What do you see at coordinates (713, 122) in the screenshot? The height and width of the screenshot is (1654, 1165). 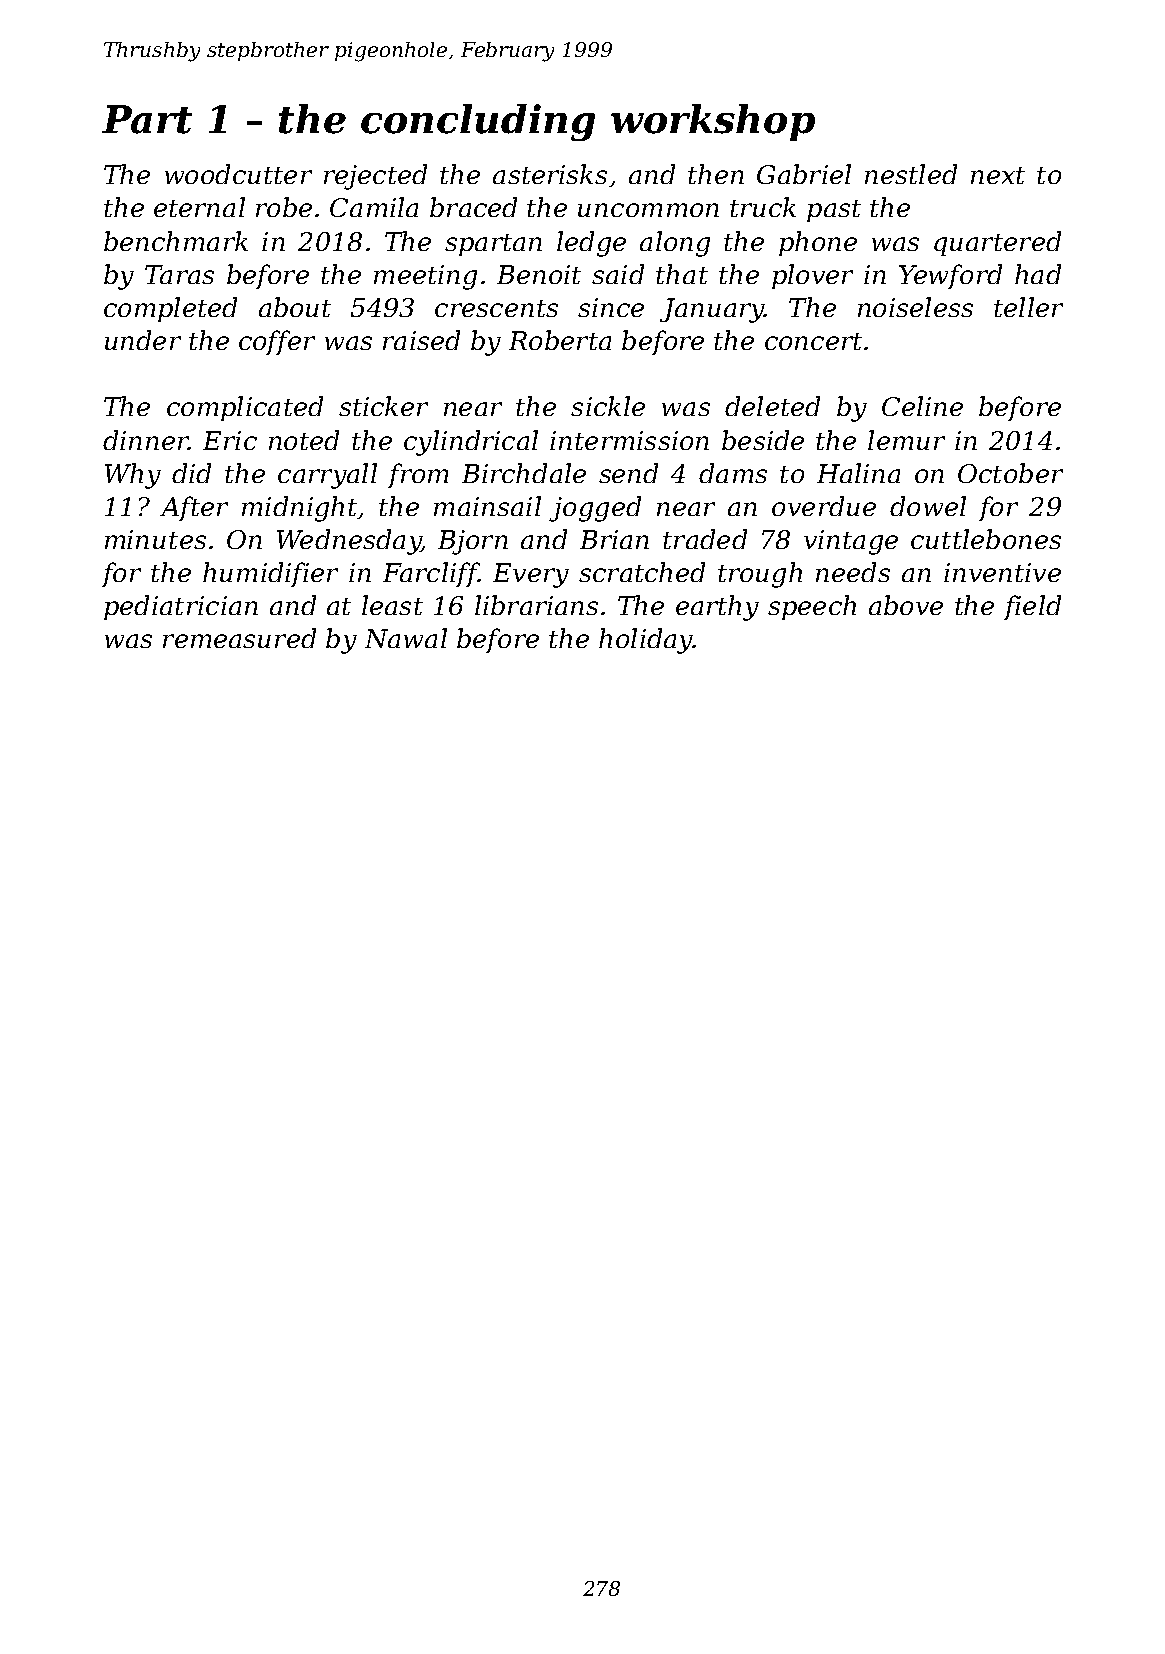 I see `workshop` at bounding box center [713, 122].
